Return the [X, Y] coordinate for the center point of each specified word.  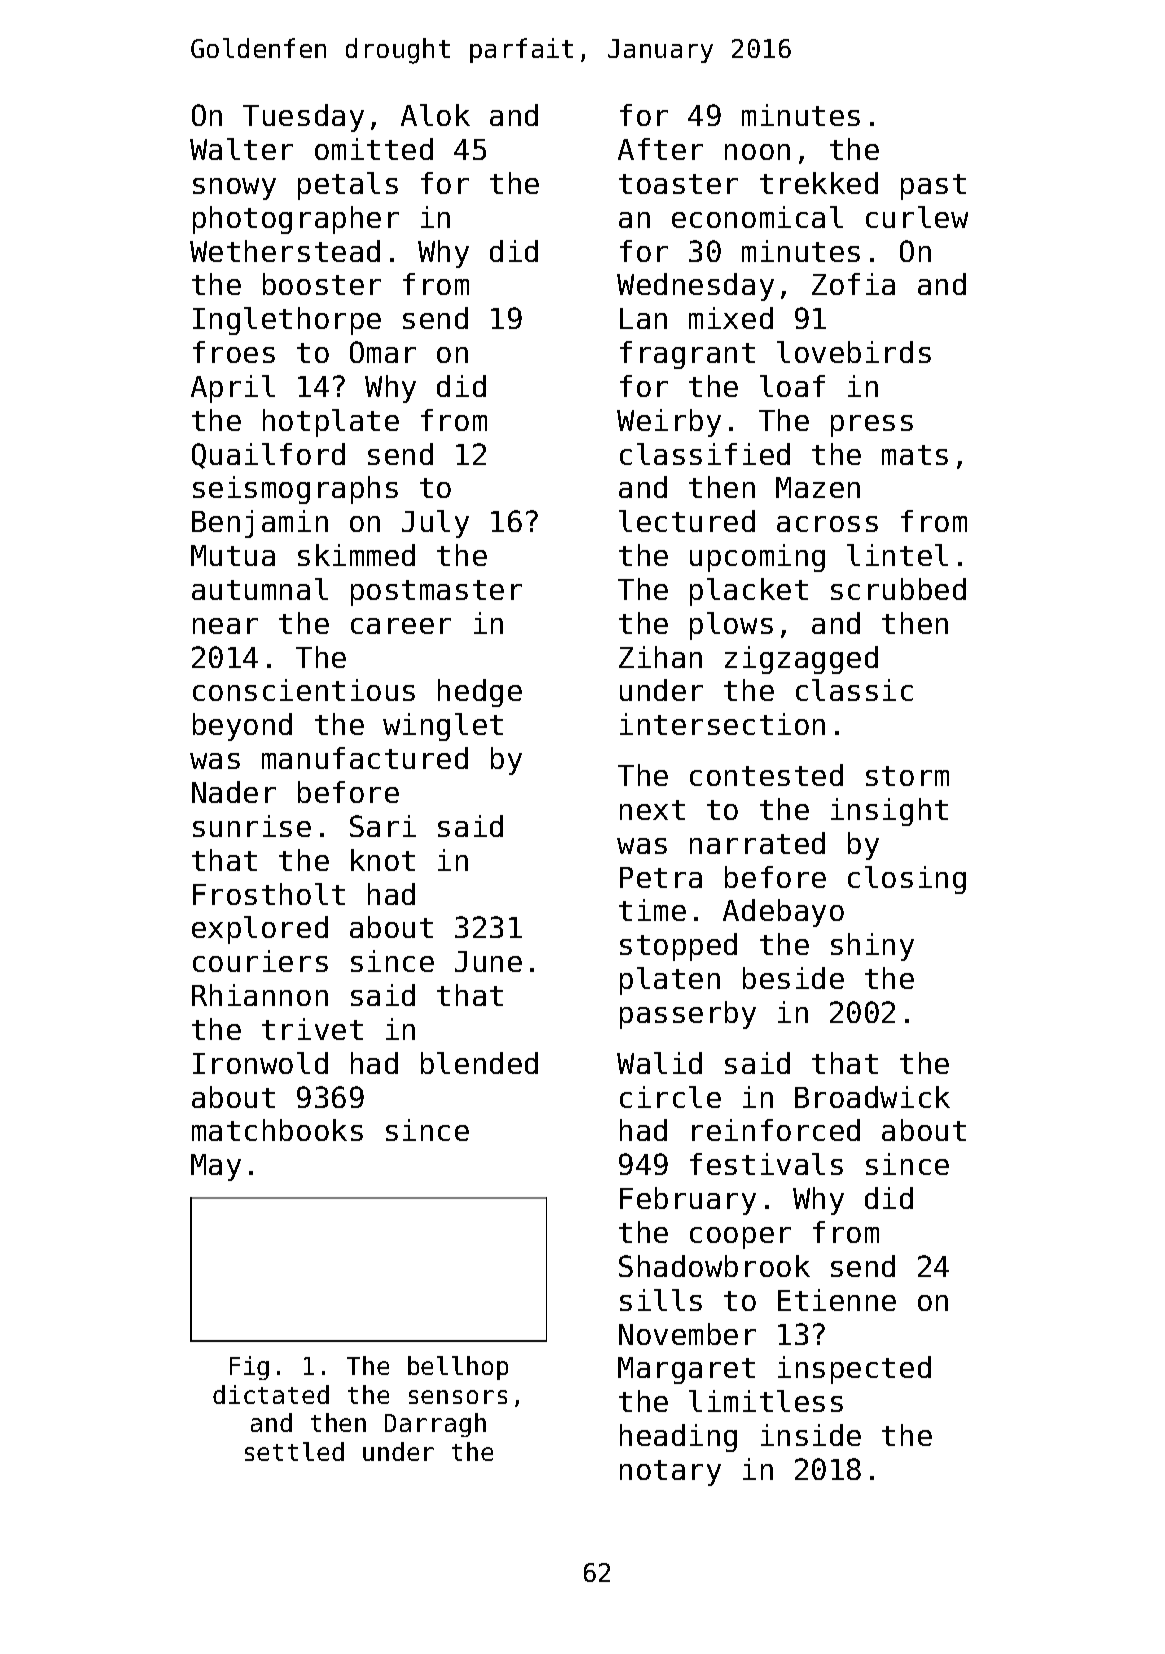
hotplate [331, 423]
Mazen [818, 487]
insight [889, 812]
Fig [249, 1368]
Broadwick [872, 1097]
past [933, 187]
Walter [241, 149]
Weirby [669, 423]
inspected [854, 1370]
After [660, 149]
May [216, 1167]
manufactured [365, 758]
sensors [458, 1397]
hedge [480, 693]
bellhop [458, 1368]
